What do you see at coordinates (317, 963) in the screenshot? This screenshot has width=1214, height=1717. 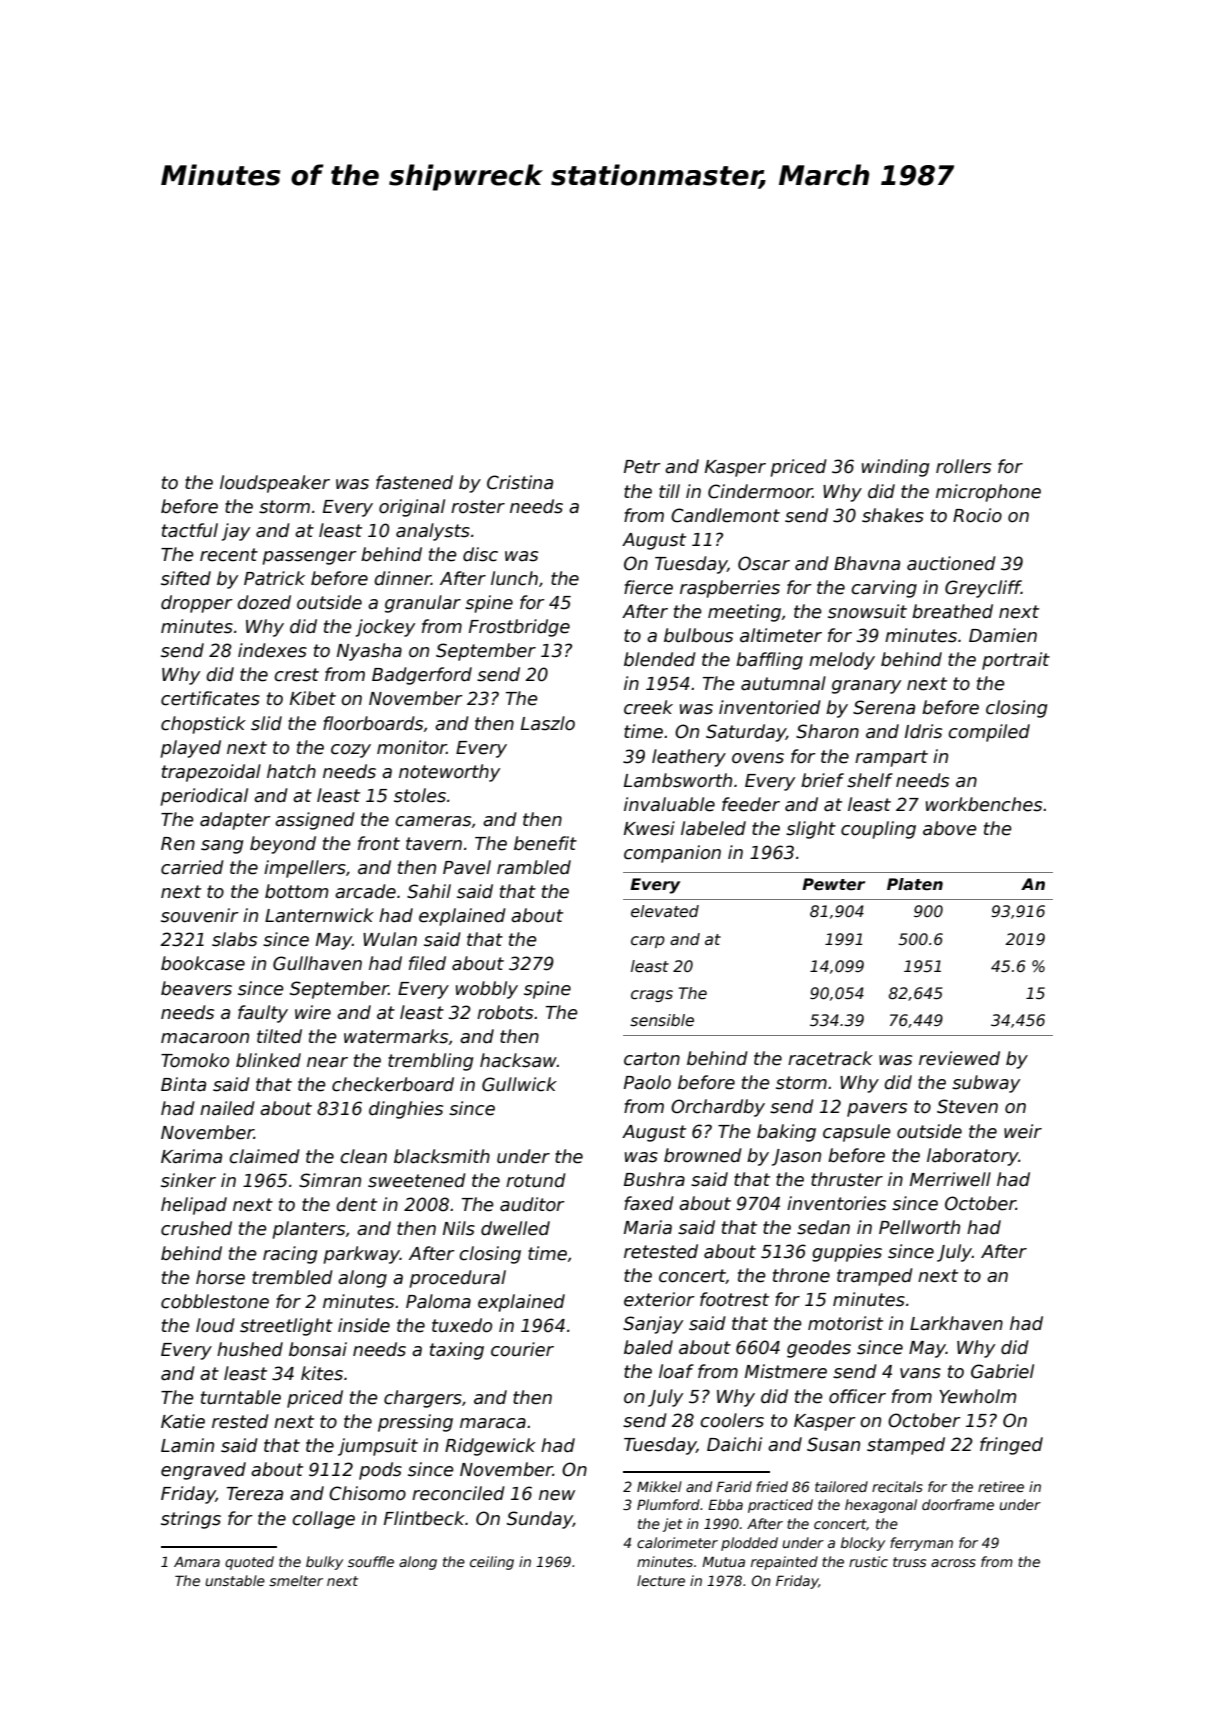 I see `Gullhaven` at bounding box center [317, 963].
